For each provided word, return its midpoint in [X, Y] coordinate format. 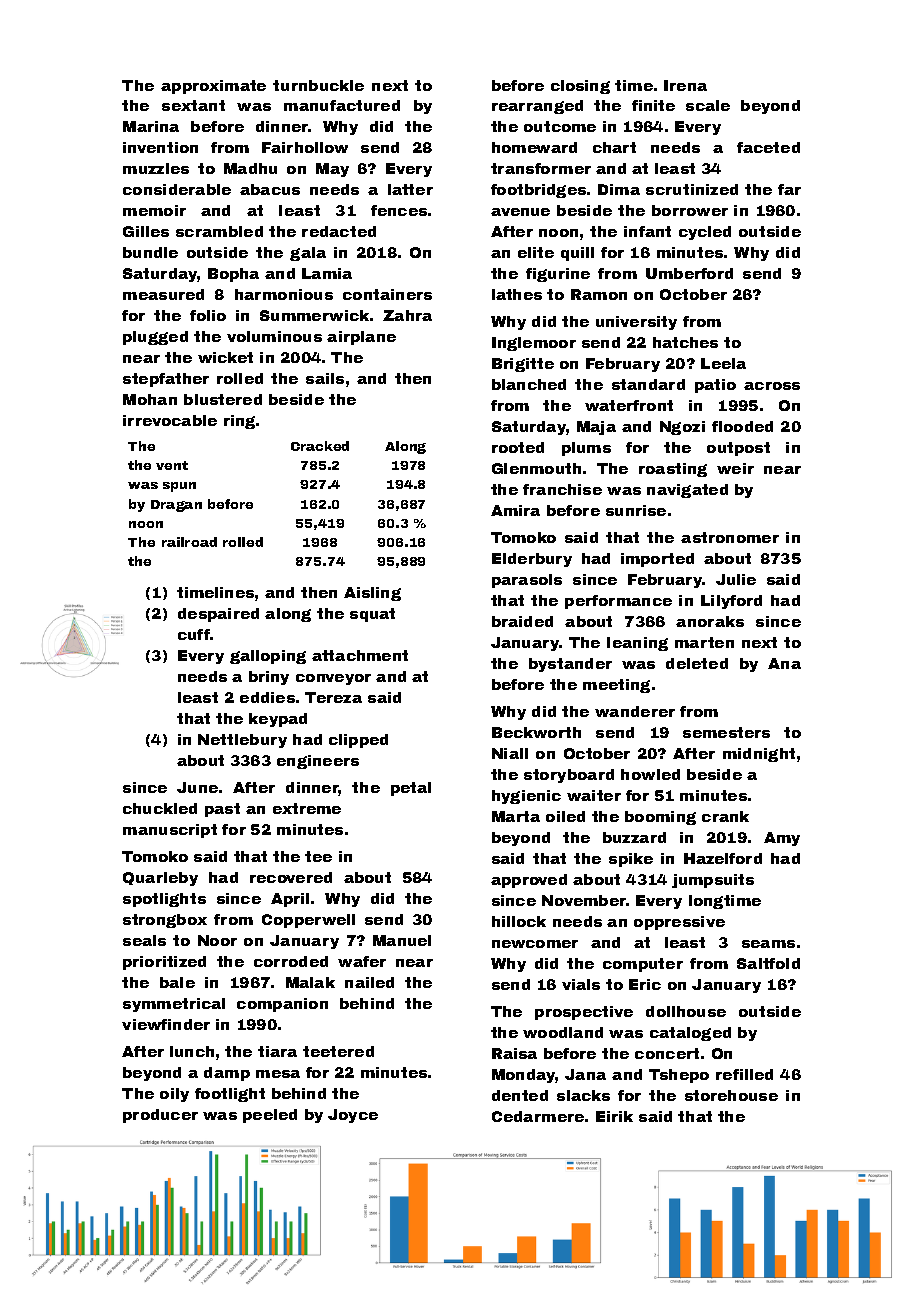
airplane [361, 338]
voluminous [274, 336]
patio [715, 386]
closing [580, 87]
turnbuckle [318, 85]
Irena [685, 85]
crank [725, 816]
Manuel [402, 940]
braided [522, 621]
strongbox [165, 921]
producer [160, 1116]
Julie [736, 579]
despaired [218, 615]
